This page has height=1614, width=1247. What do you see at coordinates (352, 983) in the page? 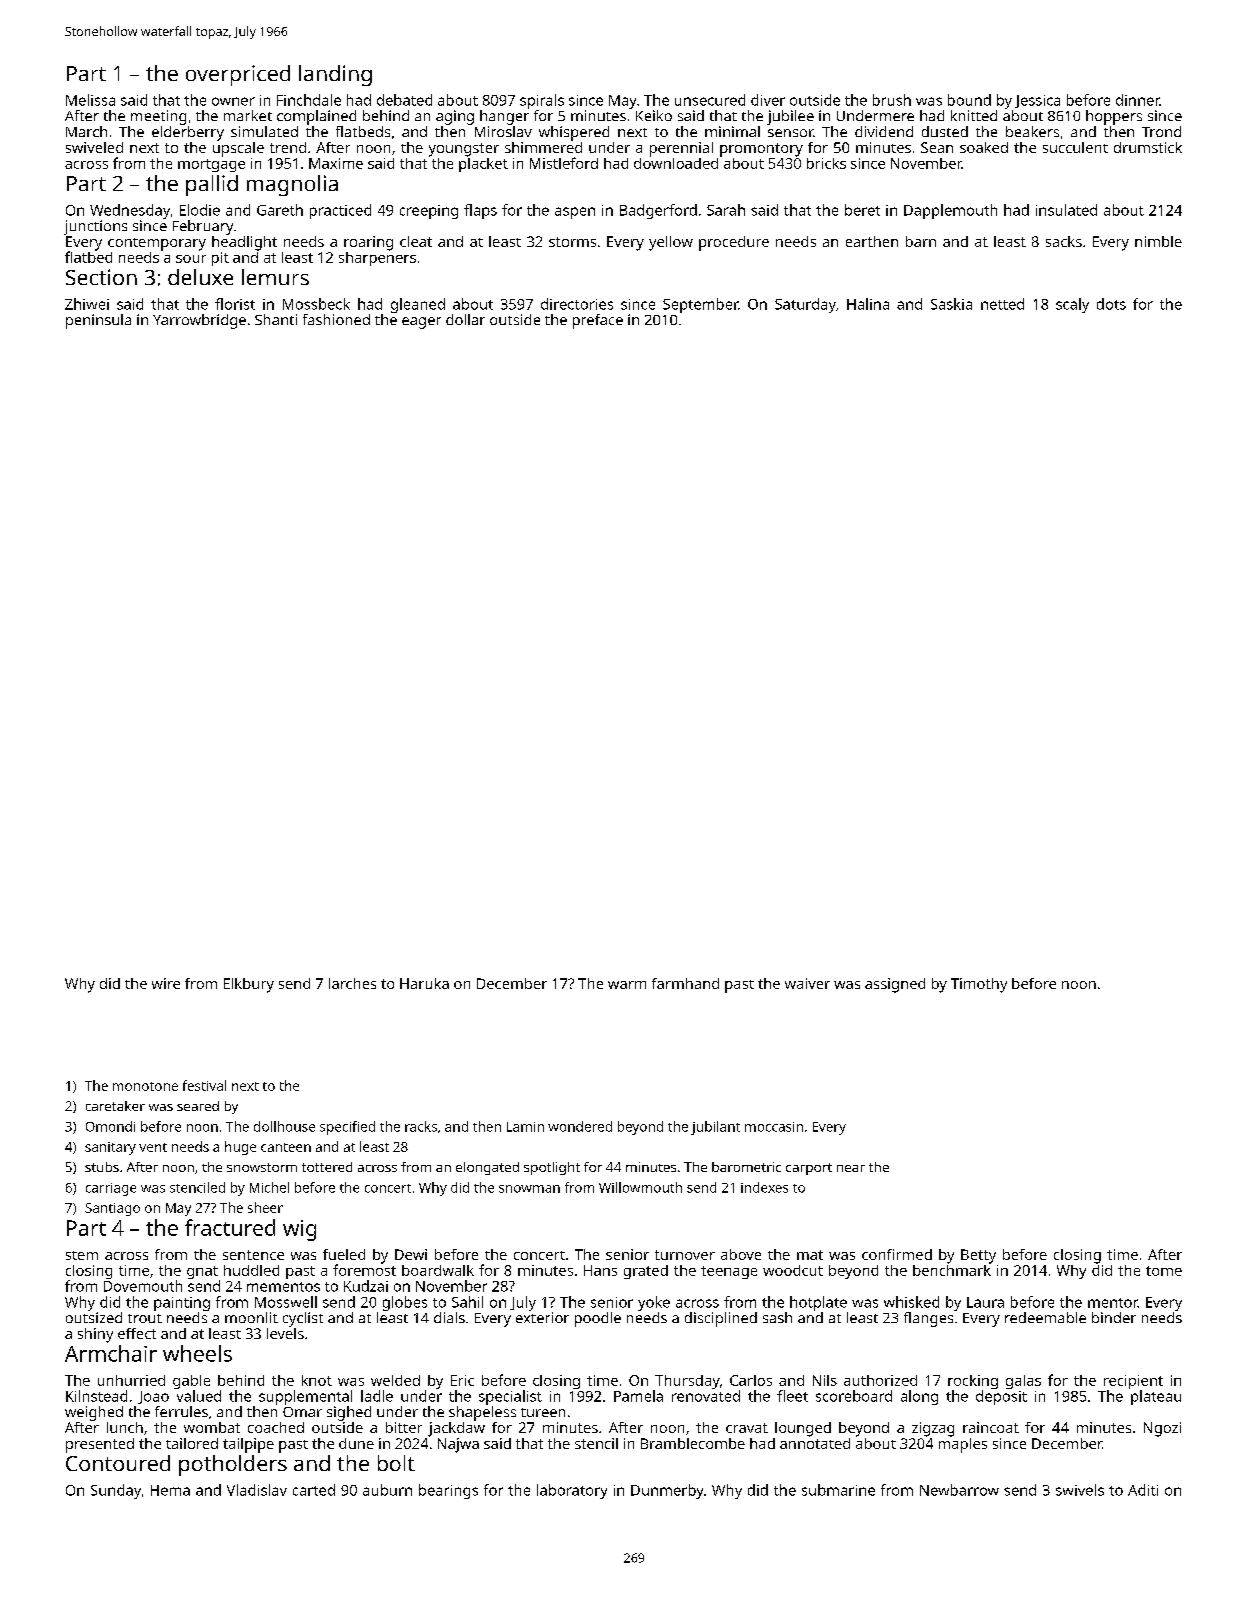
I see `larches` at bounding box center [352, 983].
